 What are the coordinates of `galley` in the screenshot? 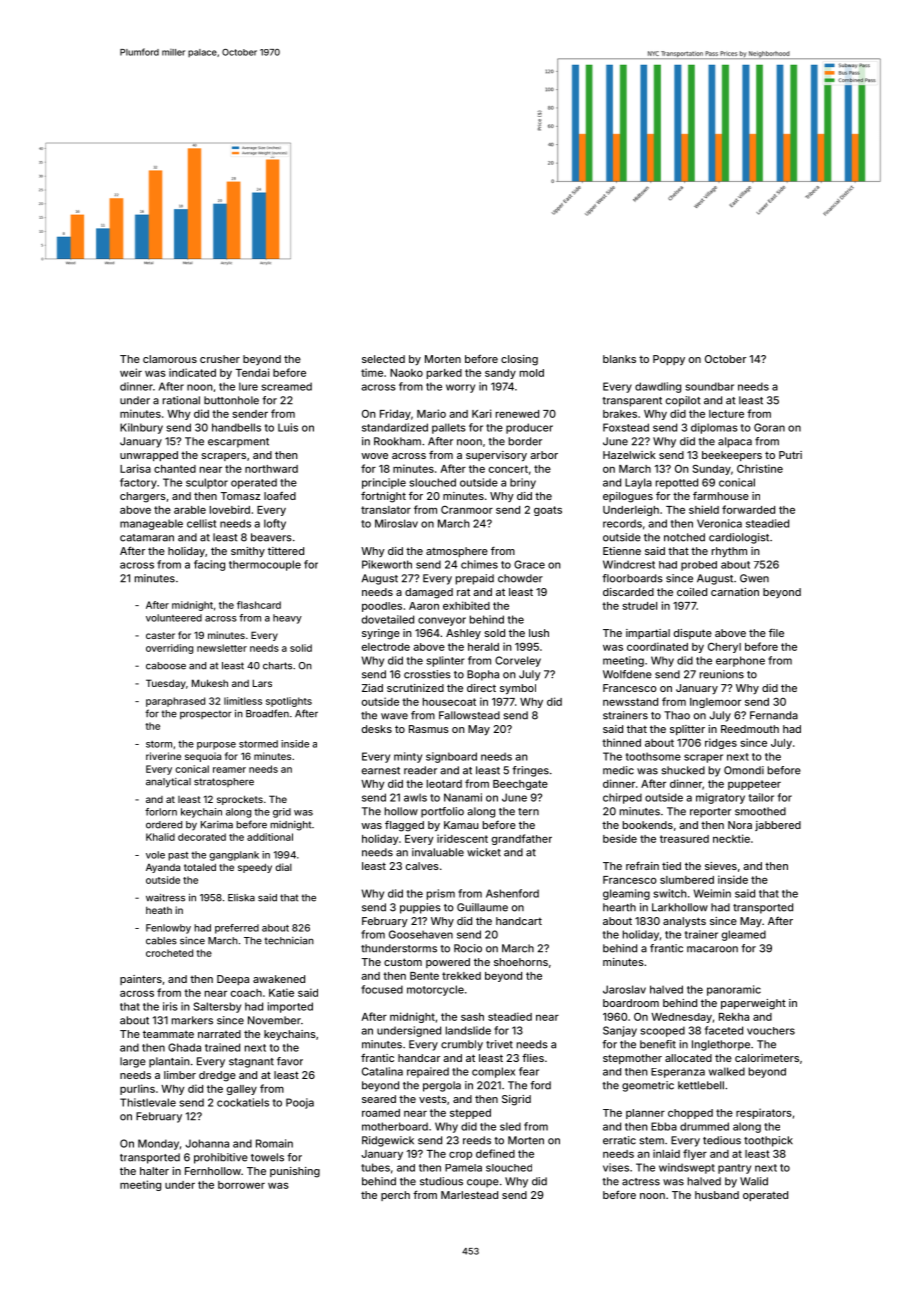 It's located at (242, 1090).
